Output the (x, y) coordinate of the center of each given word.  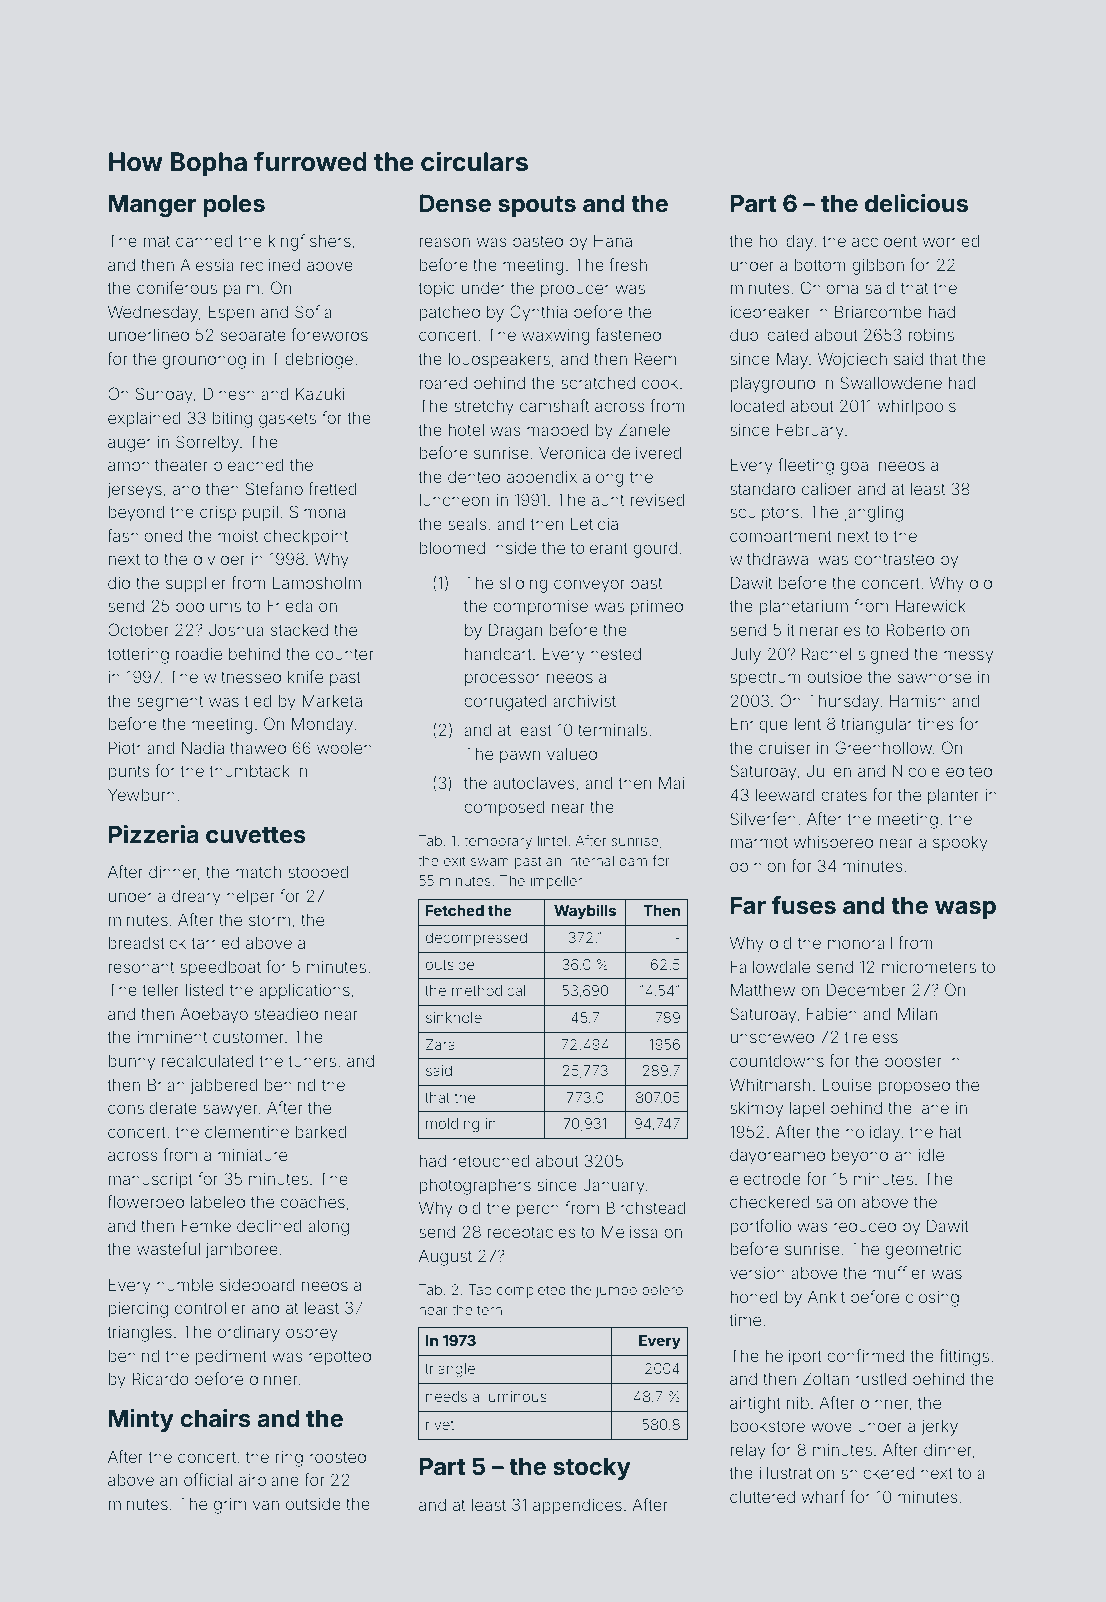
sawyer (230, 1111)
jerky (939, 1428)
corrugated (505, 703)
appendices (577, 1507)
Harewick (930, 606)
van (266, 1505)
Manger (153, 205)
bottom (820, 265)
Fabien (832, 1013)
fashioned (144, 535)
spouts (537, 206)
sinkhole (454, 1017)
